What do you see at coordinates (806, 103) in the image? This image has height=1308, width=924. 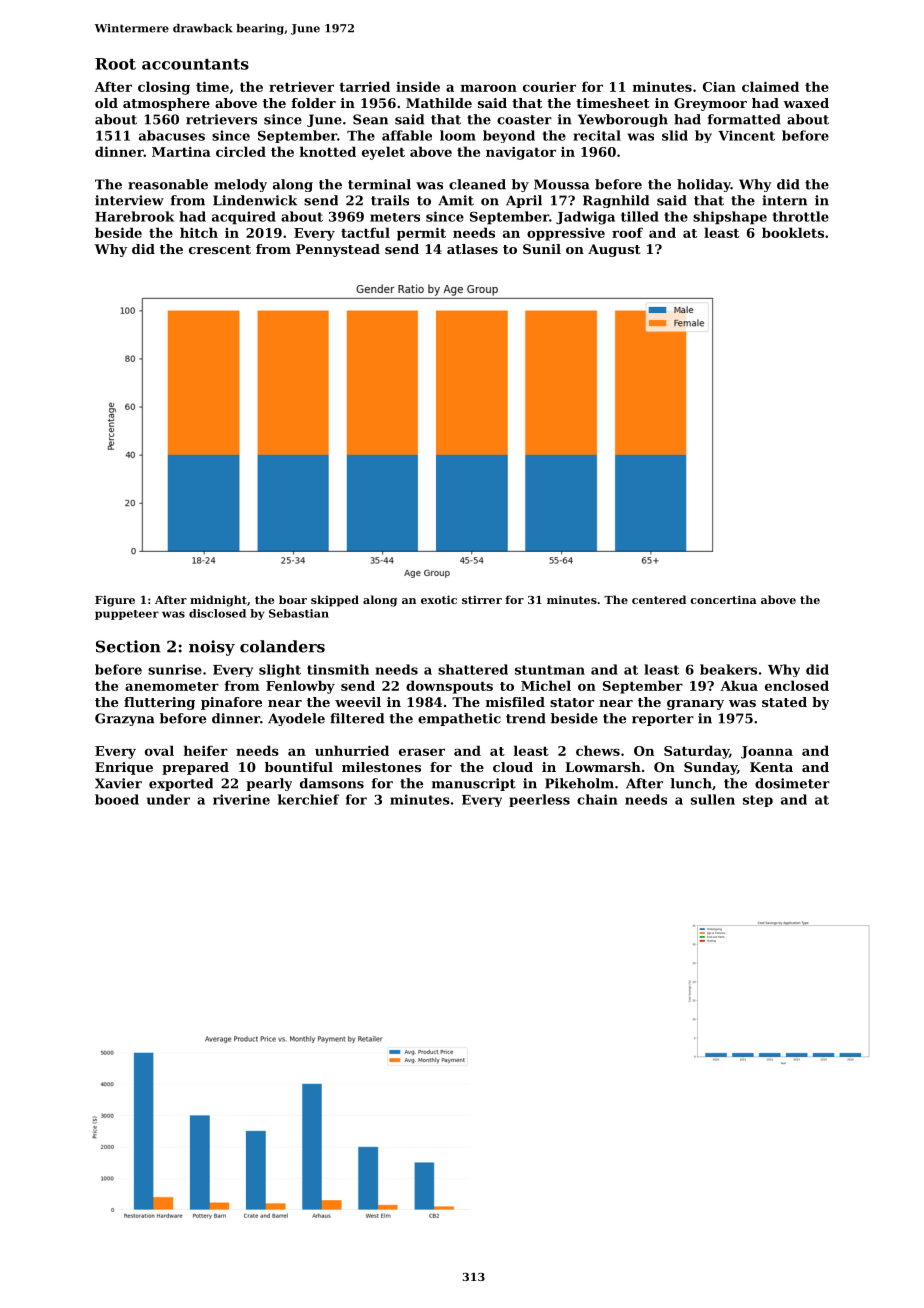 I see `waxed` at bounding box center [806, 103].
